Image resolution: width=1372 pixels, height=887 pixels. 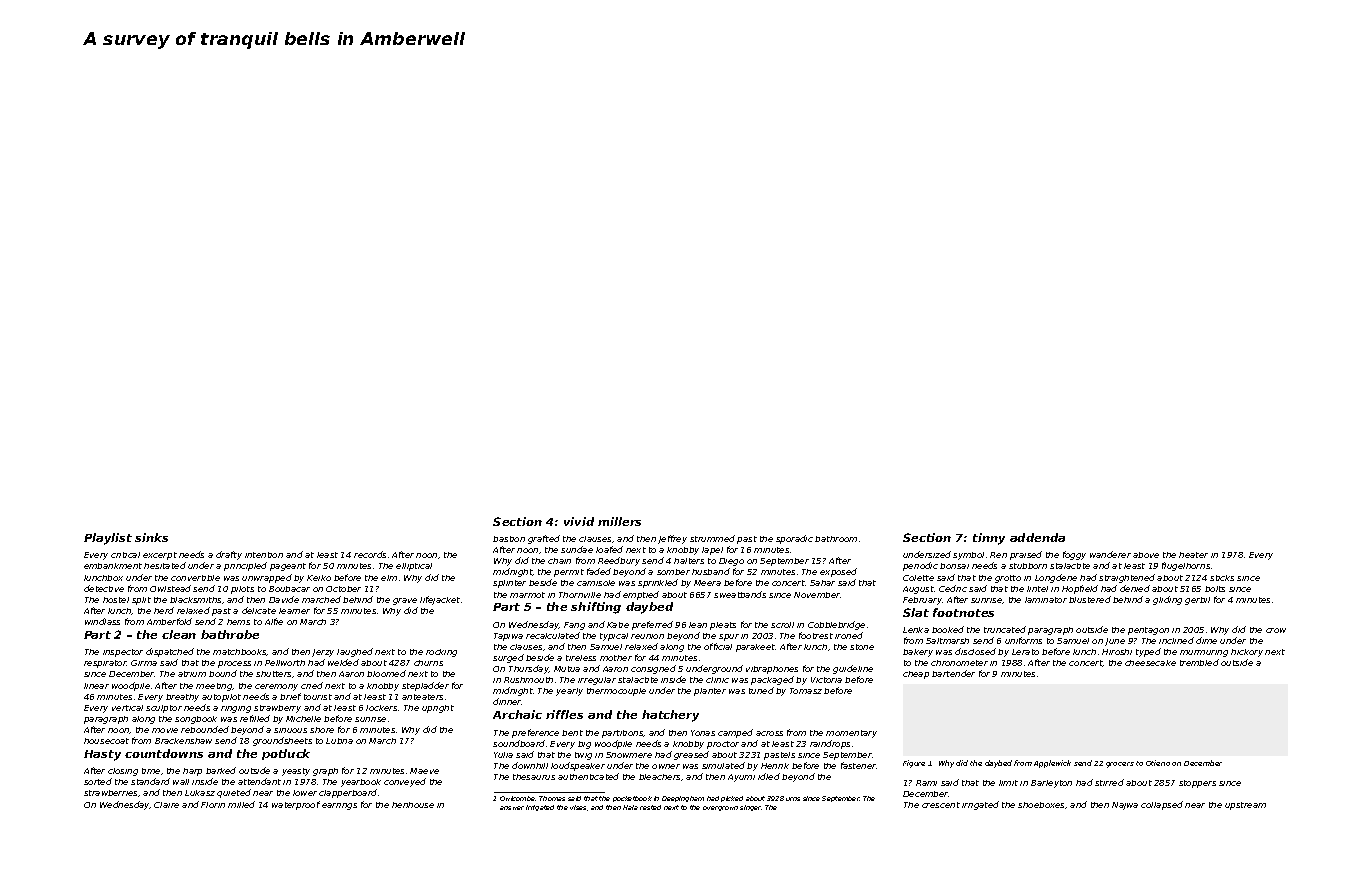 What do you see at coordinates (630, 807) in the image?
I see `Hala` at bounding box center [630, 807].
